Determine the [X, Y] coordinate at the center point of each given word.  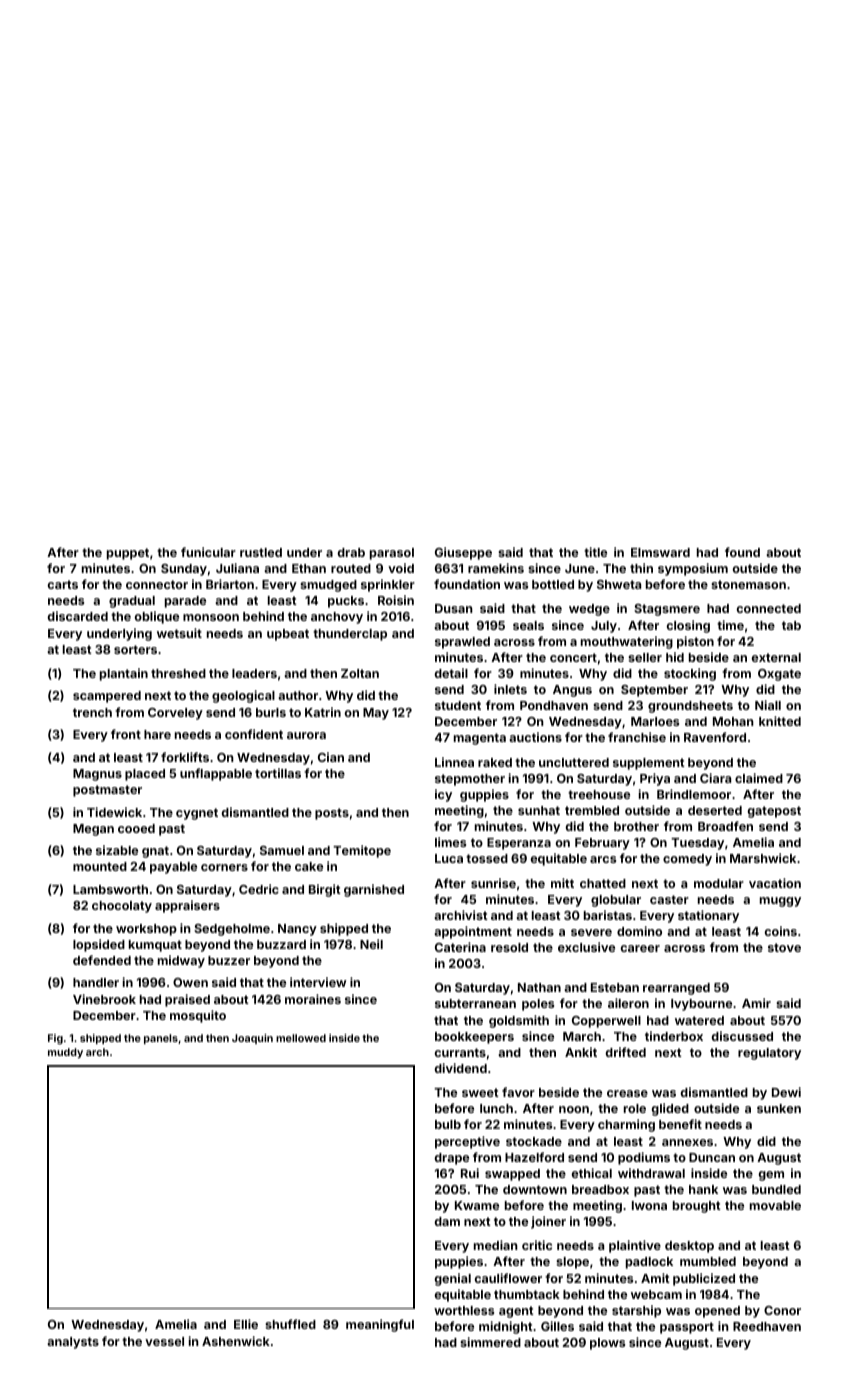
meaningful [380, 1325]
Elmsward [660, 552]
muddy [65, 1053]
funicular [208, 552]
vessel [164, 1341]
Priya [655, 779]
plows [607, 1344]
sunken [779, 1108]
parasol [392, 554]
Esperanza [519, 844]
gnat [155, 852]
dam [447, 1221]
